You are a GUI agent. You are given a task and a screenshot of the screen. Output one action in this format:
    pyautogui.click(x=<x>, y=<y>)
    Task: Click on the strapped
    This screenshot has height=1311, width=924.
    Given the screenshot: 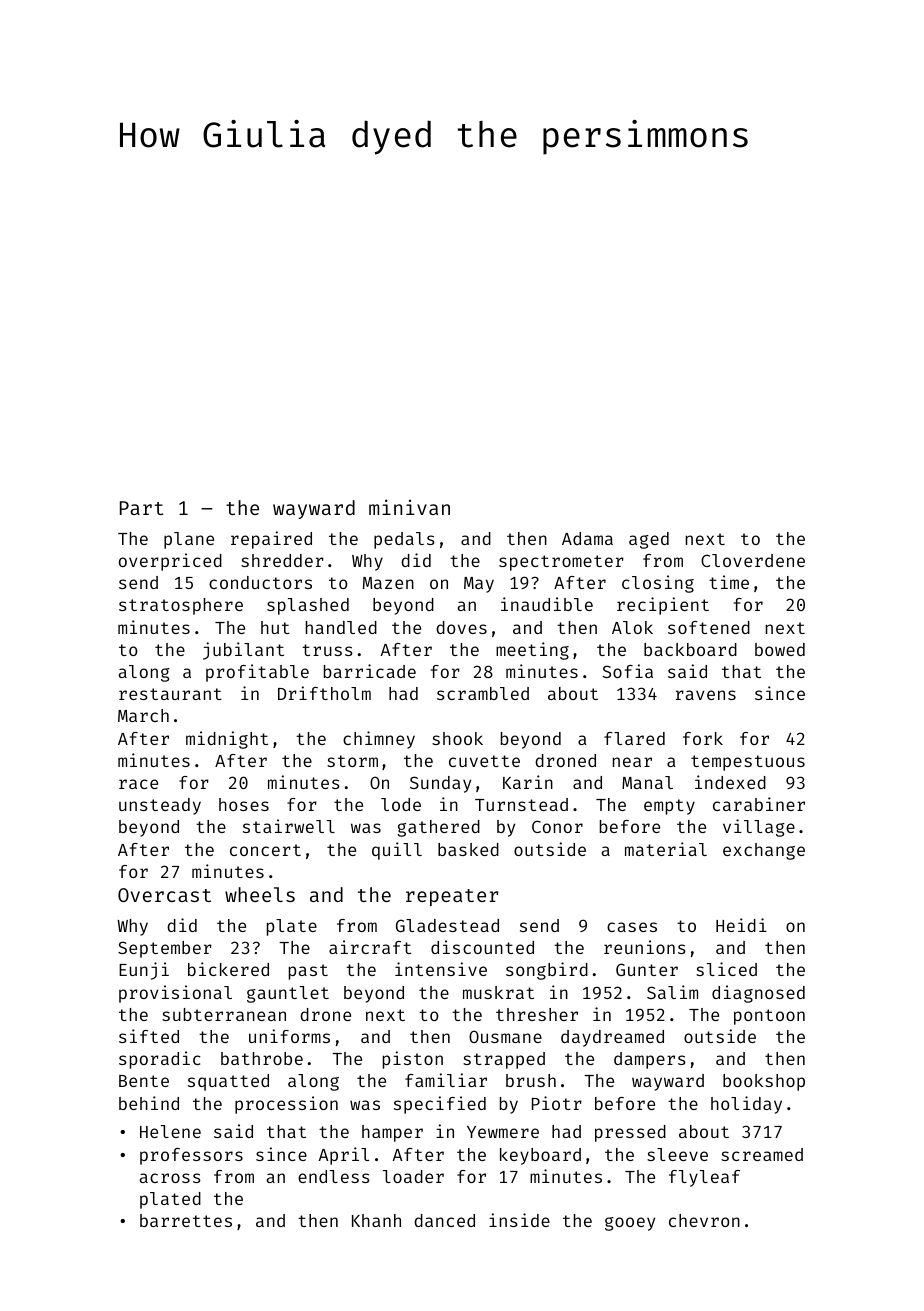 What is the action you would take?
    pyautogui.click(x=504, y=1060)
